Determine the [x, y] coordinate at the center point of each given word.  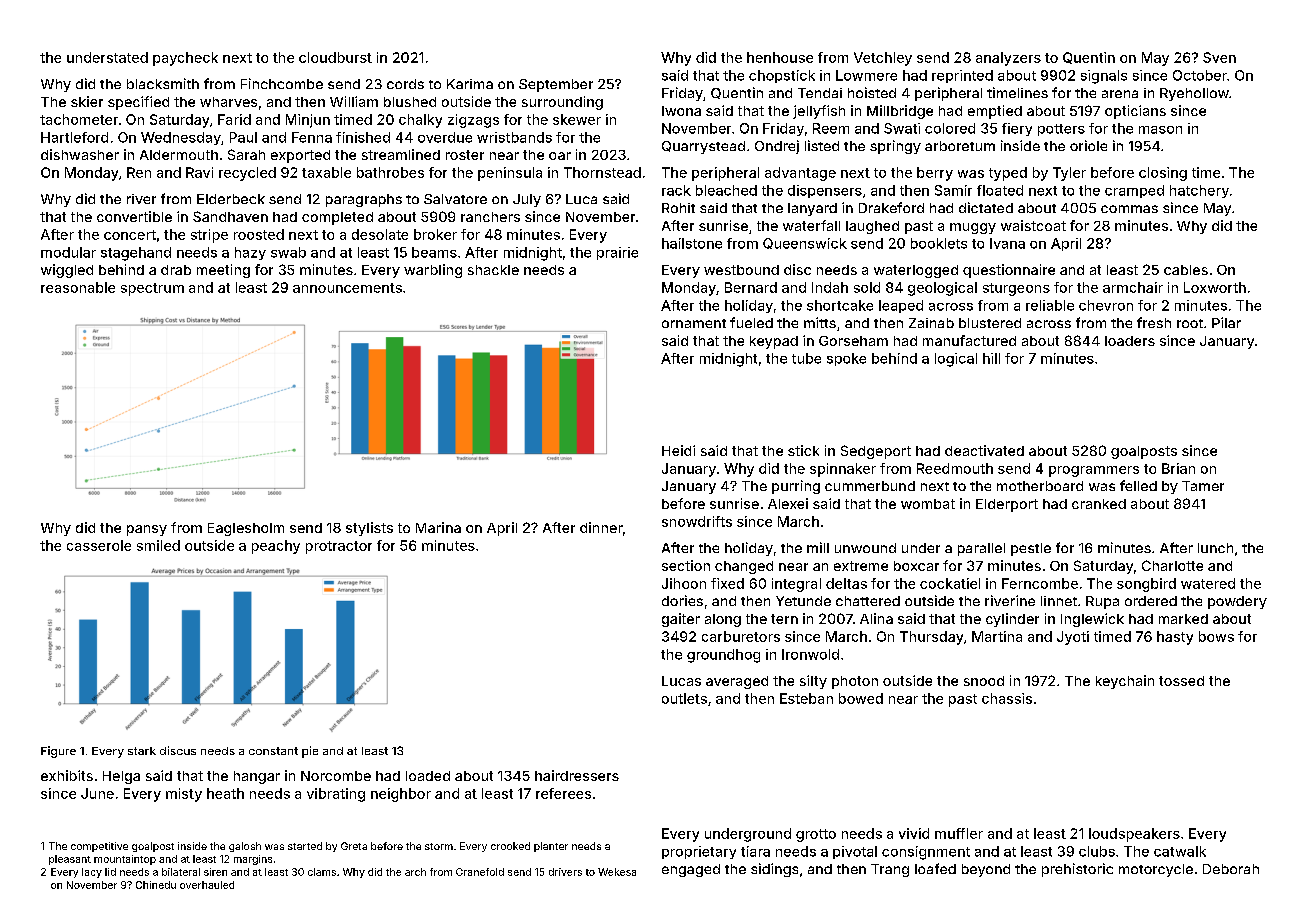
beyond [986, 870]
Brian [1178, 468]
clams [322, 872]
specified [138, 103]
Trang [890, 870]
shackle [493, 270]
